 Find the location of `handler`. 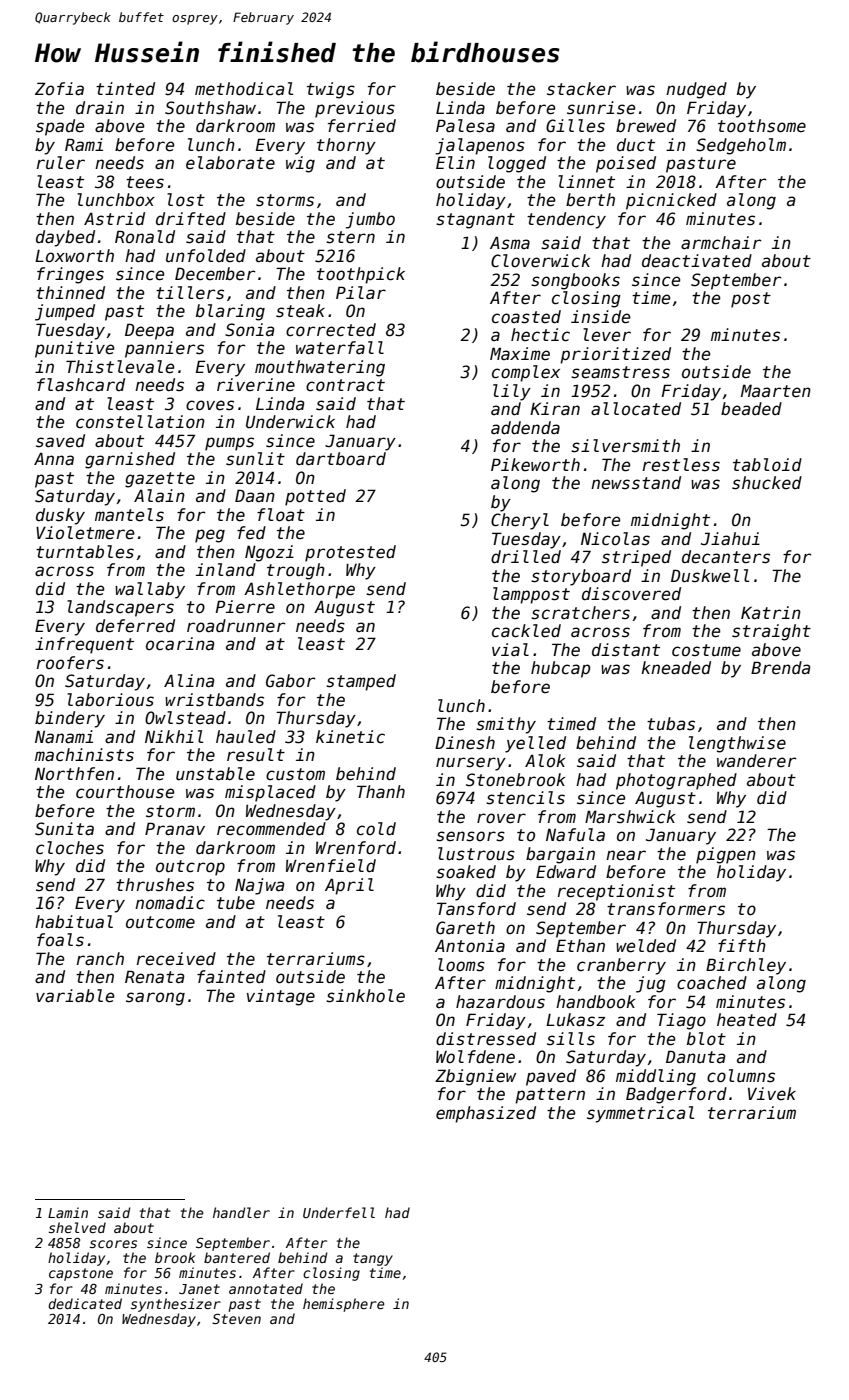

handler is located at coordinates (241, 1212).
